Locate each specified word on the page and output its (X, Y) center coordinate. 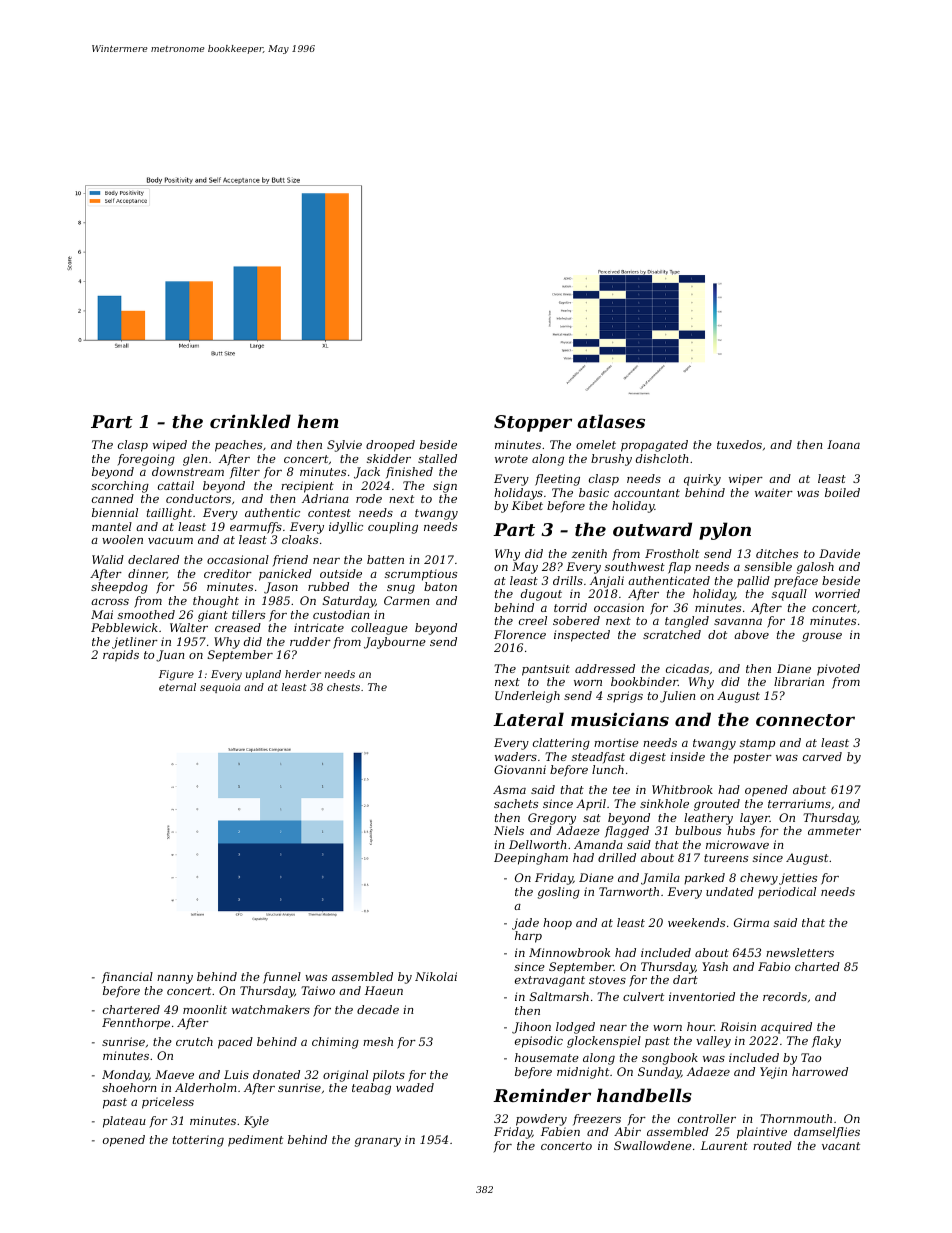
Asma (509, 789)
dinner (147, 574)
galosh (815, 568)
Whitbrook (682, 789)
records (785, 996)
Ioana (843, 444)
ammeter (834, 831)
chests (343, 687)
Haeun (384, 990)
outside (341, 573)
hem (318, 421)
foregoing (146, 460)
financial (127, 977)
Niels (509, 830)
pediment (255, 1141)
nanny (175, 979)
